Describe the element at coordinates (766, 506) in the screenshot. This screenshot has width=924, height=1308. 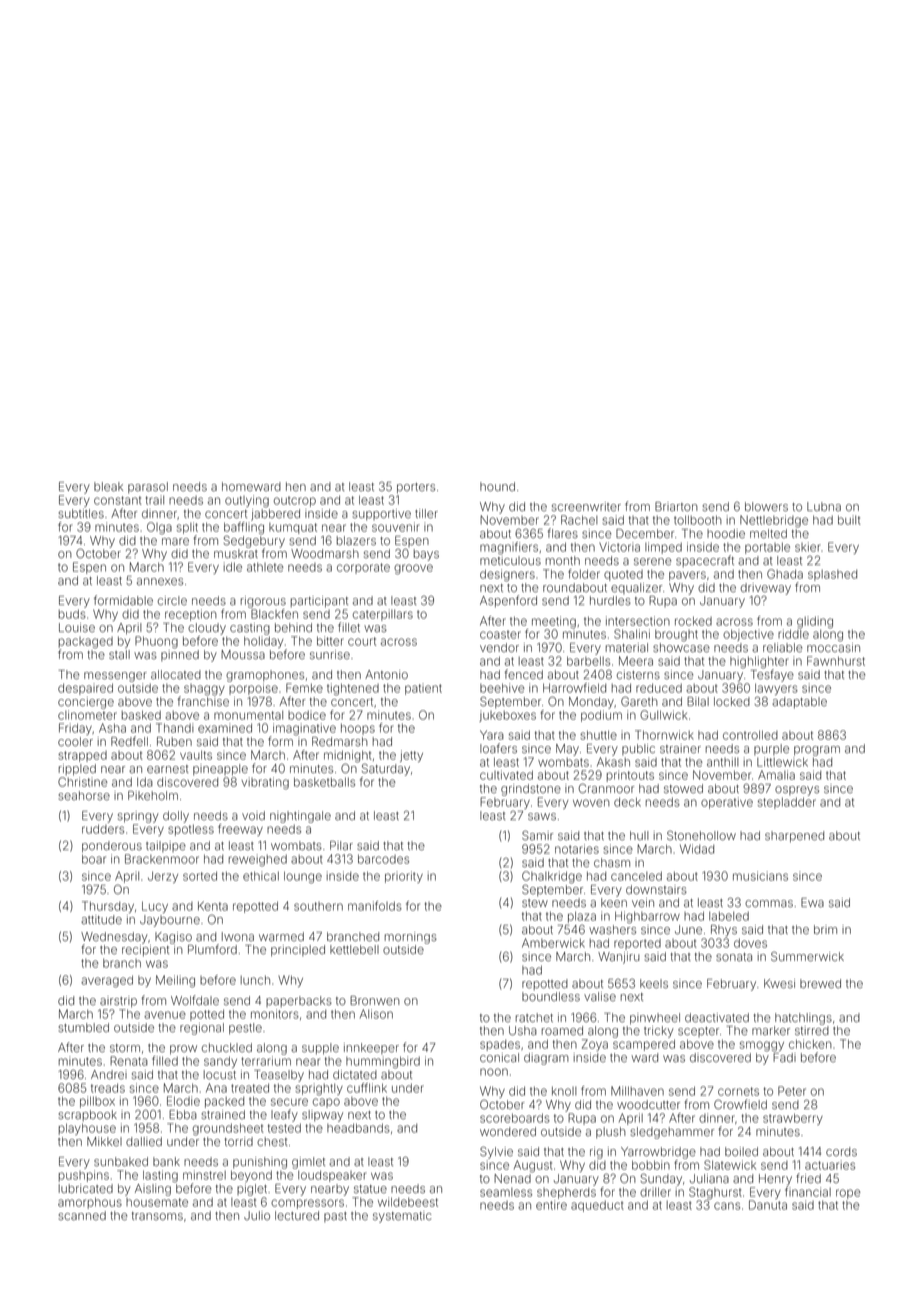
I see `blowers` at that location.
